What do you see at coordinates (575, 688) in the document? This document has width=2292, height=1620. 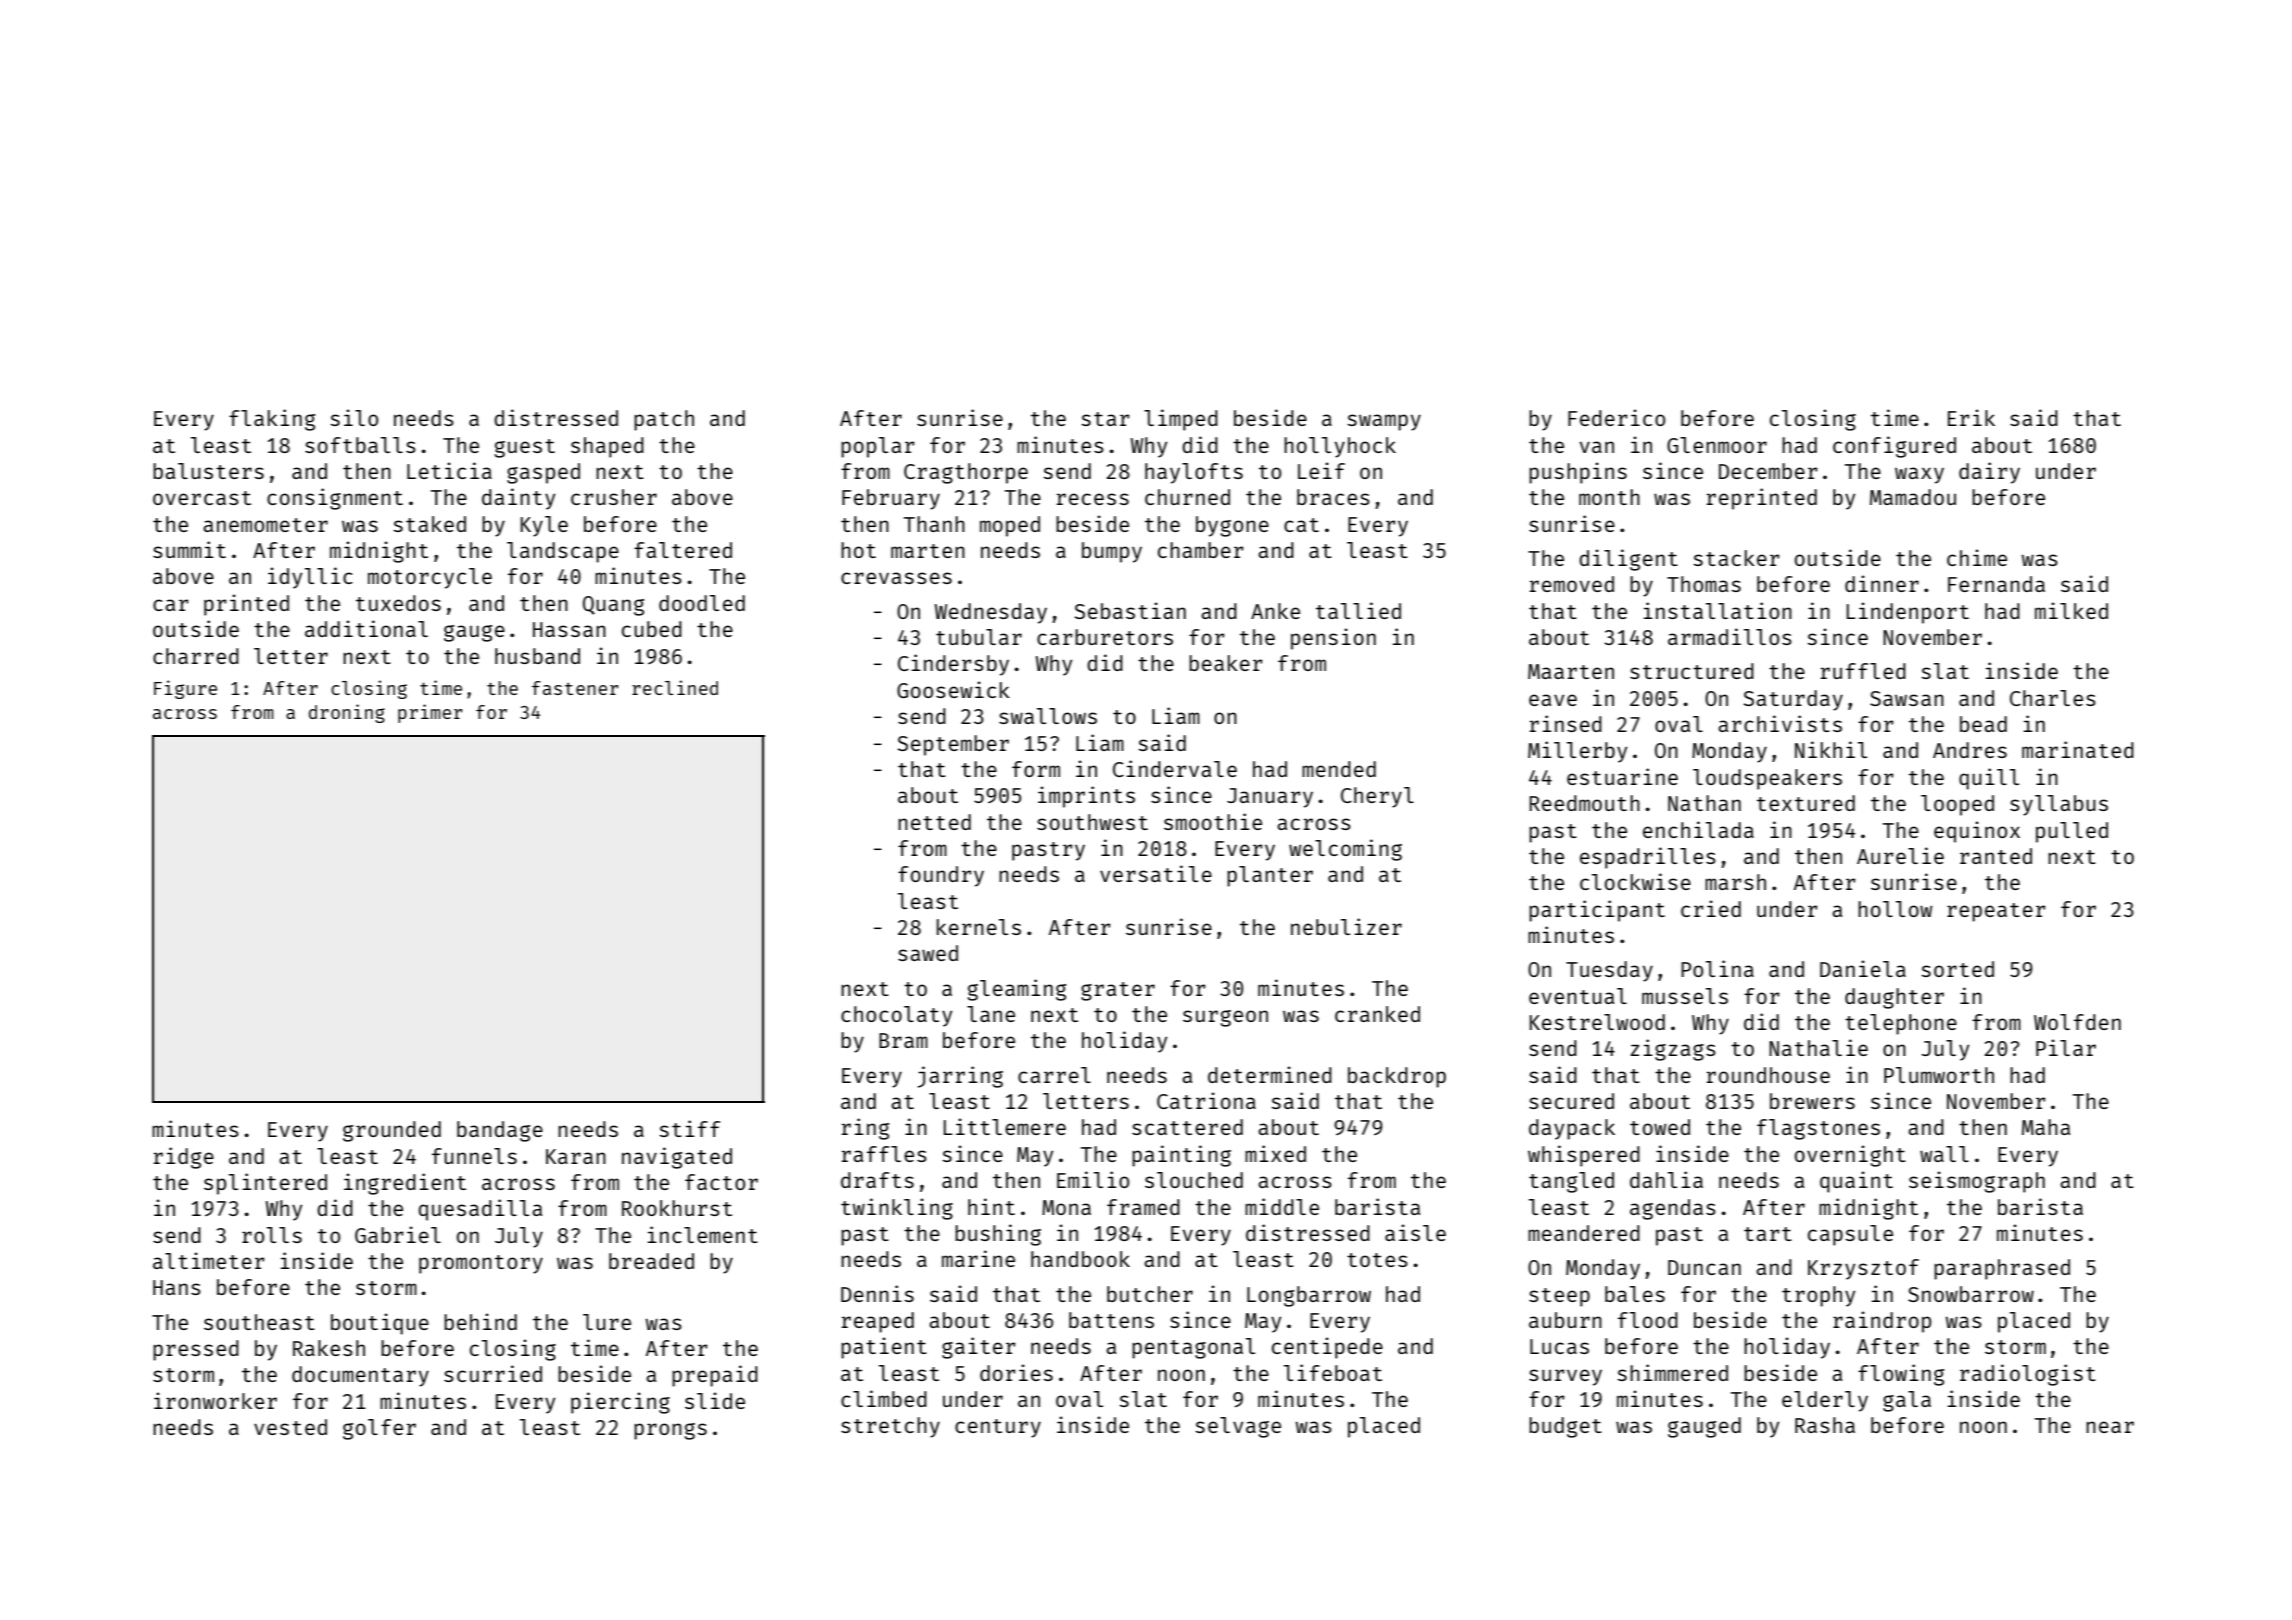 I see `fastener` at bounding box center [575, 688].
